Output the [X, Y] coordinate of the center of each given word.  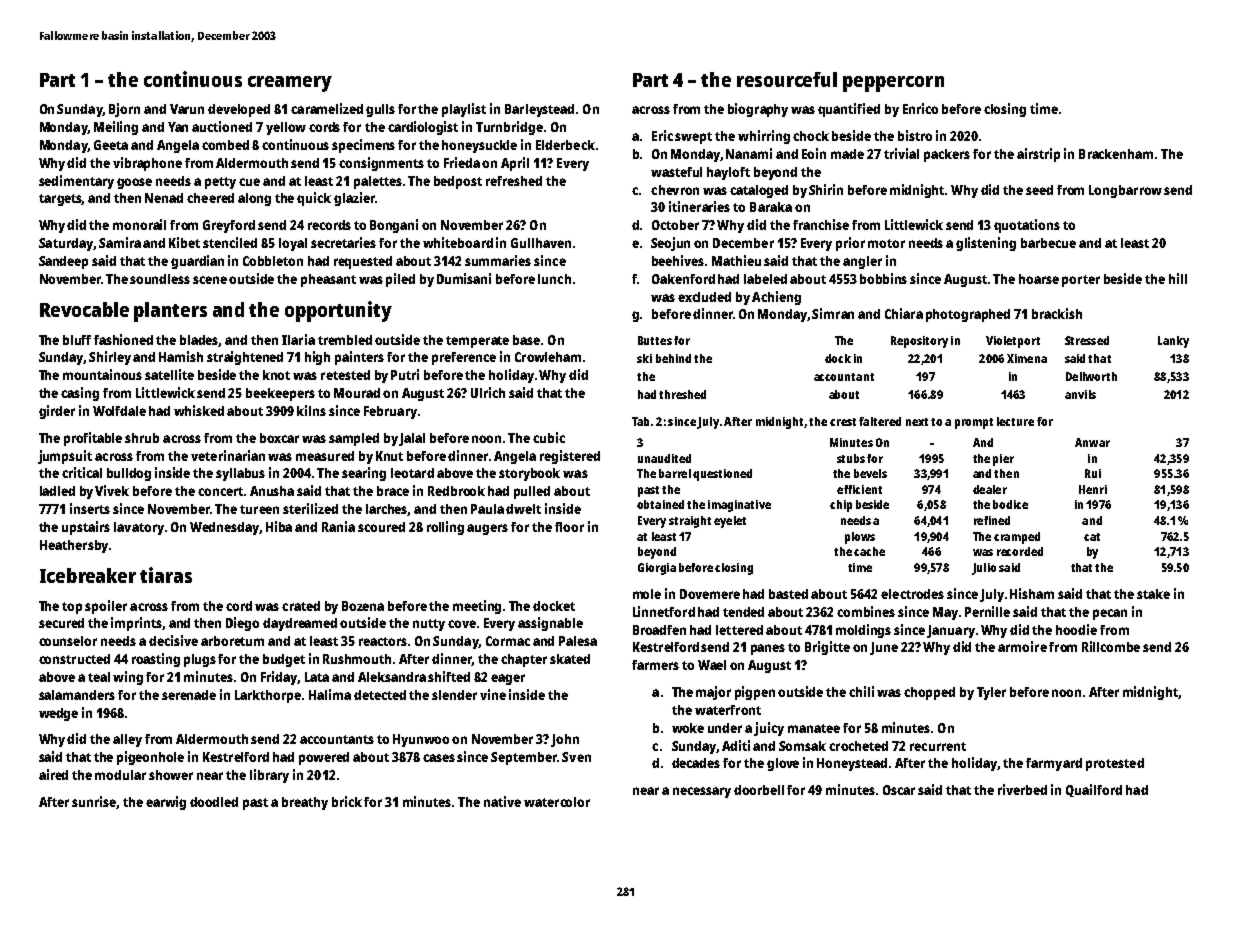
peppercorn [893, 84]
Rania [338, 526]
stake [1153, 594]
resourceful [787, 79]
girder [57, 412]
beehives [678, 260]
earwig [166, 803]
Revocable [84, 309]
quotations [1027, 226]
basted [788, 594]
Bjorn [124, 110]
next [917, 422]
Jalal [412, 439]
